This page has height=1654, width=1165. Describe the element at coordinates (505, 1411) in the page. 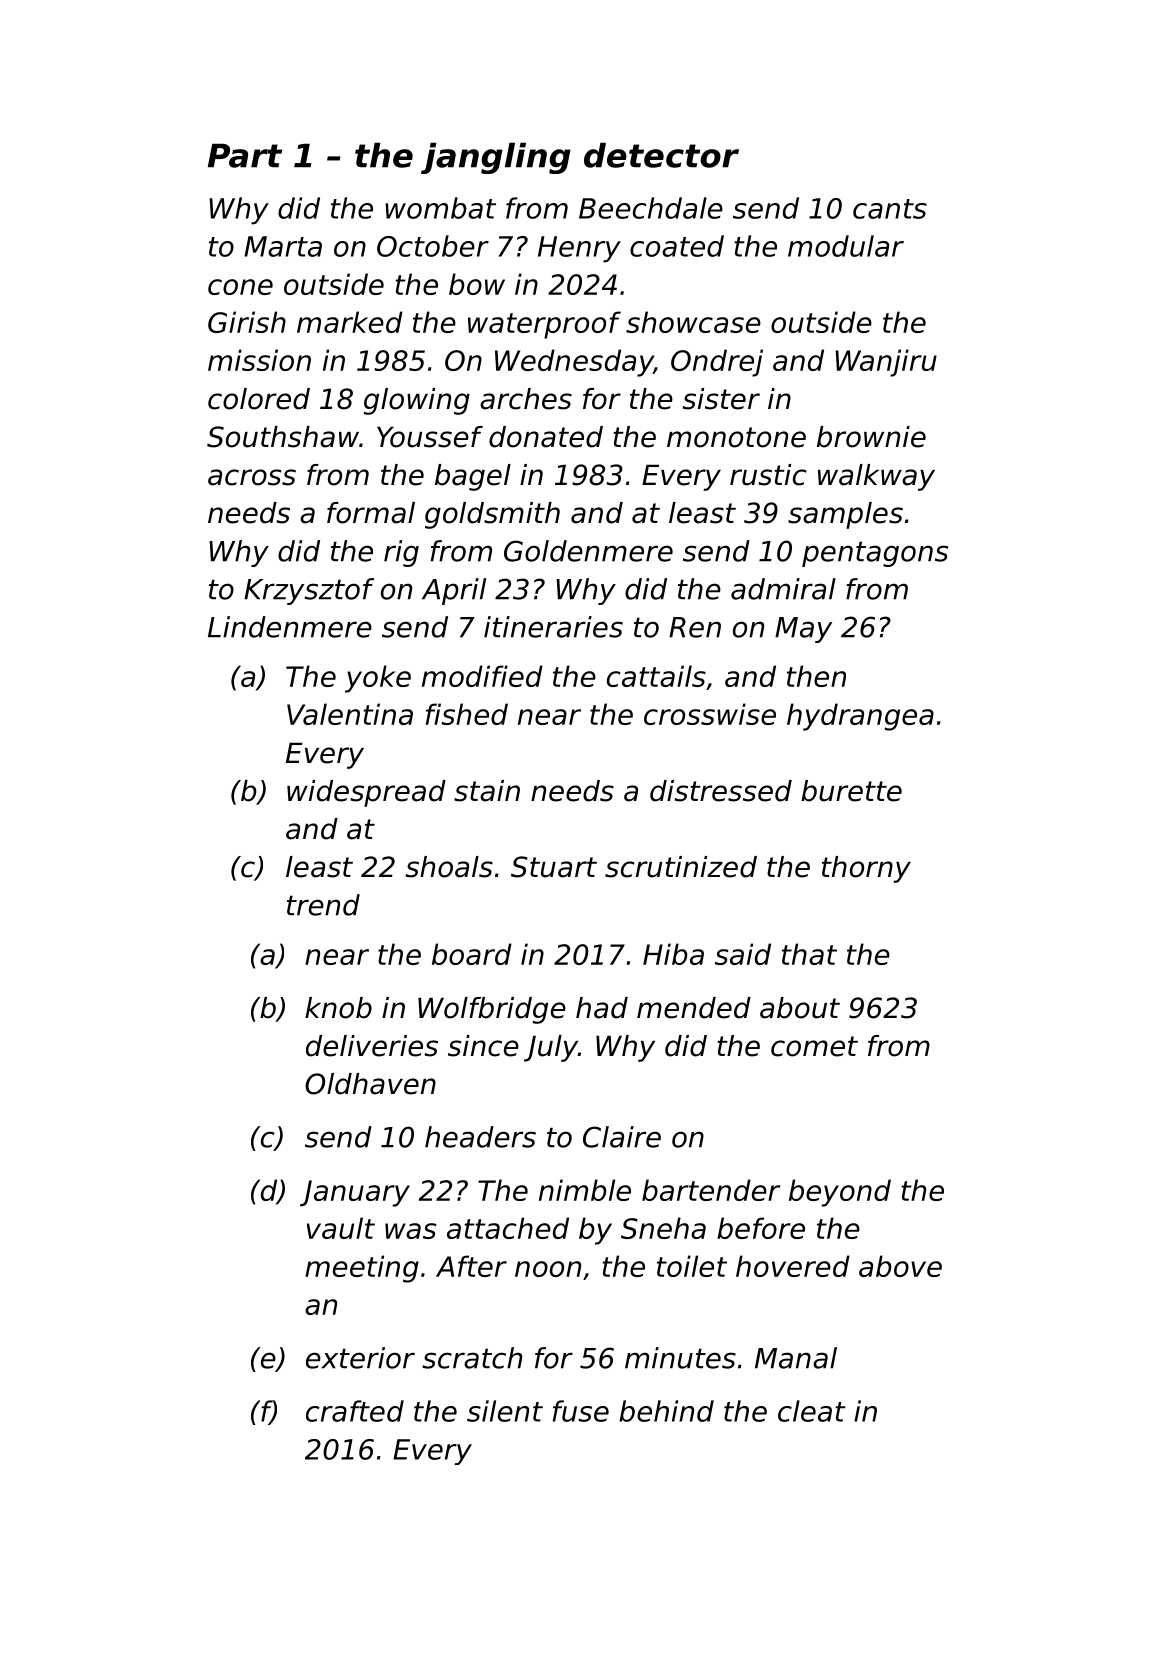

I see `silent` at that location.
